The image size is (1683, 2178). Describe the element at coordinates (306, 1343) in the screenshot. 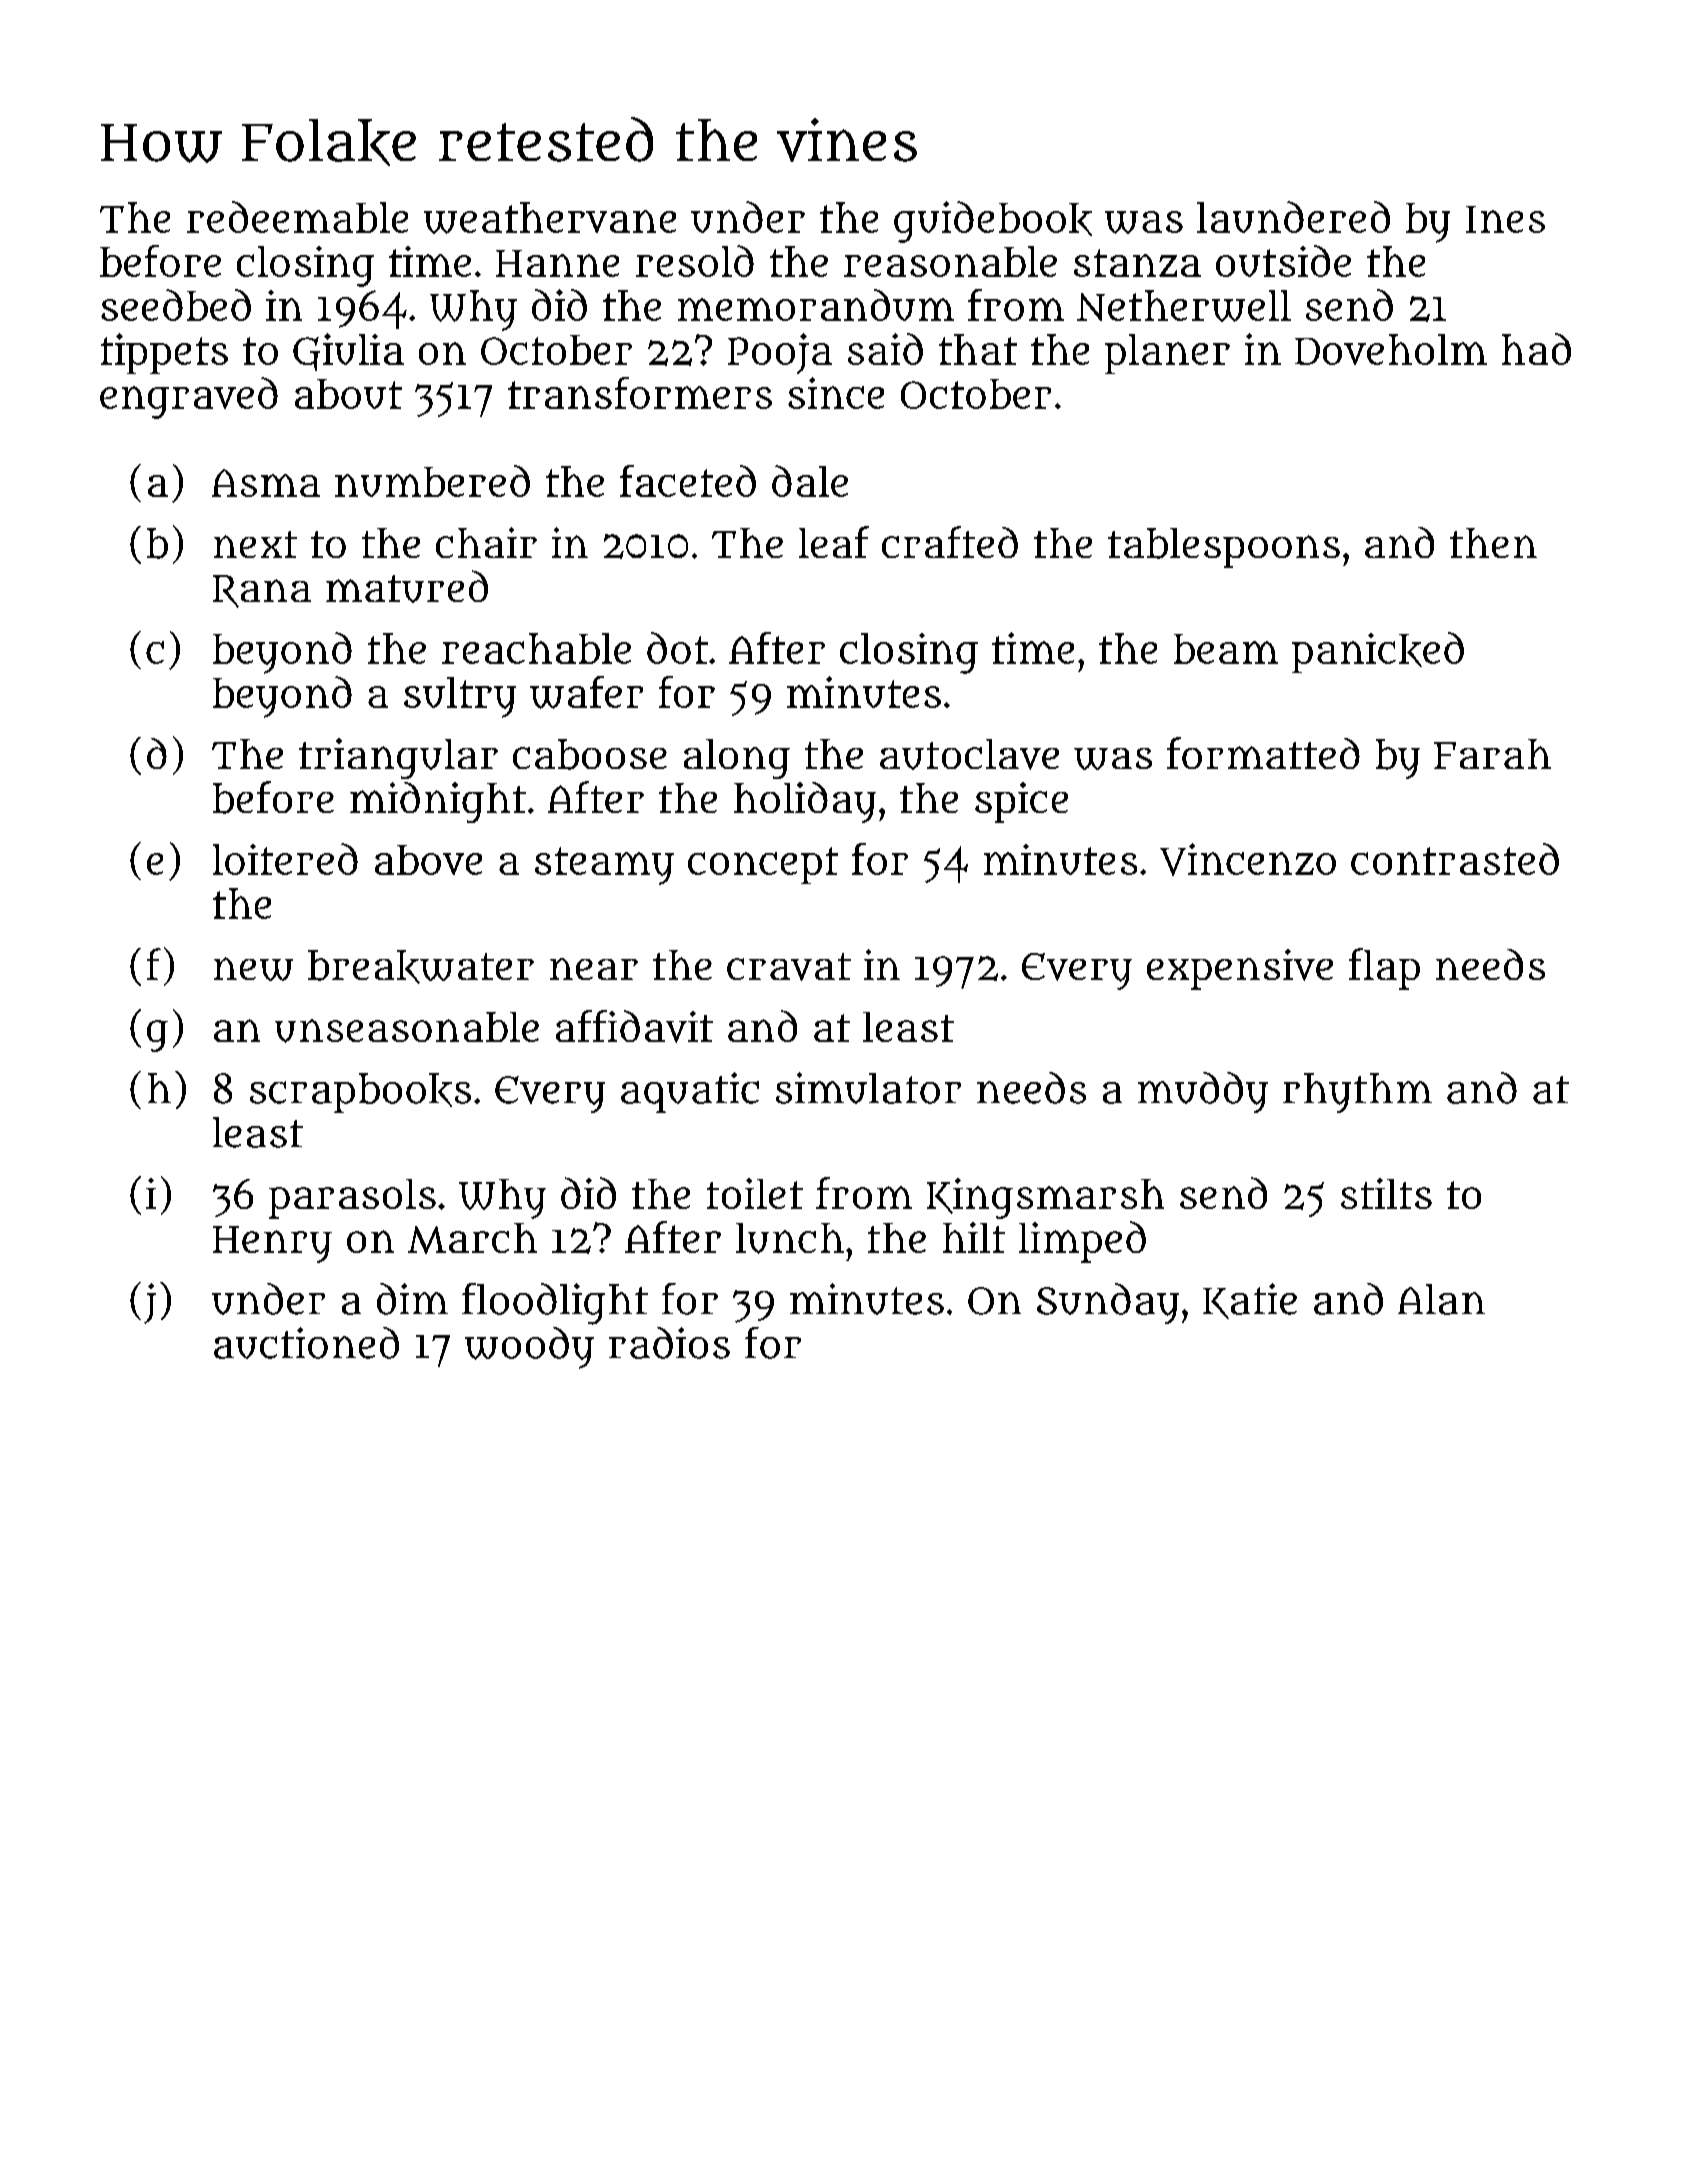

I see `auctioned` at that location.
